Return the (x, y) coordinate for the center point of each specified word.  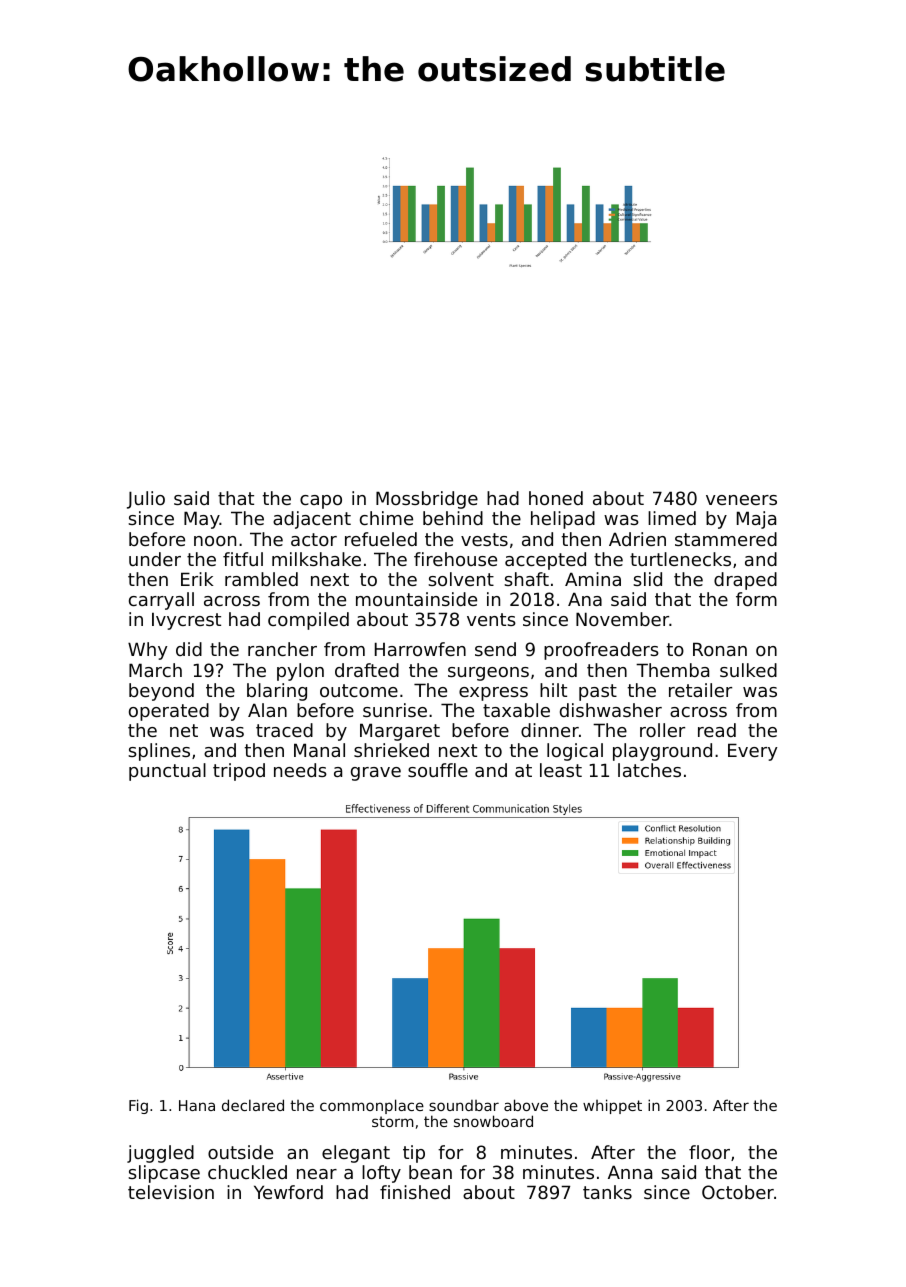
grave (376, 774)
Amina (593, 579)
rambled (261, 579)
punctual (167, 772)
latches (649, 770)
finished (415, 1192)
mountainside (416, 599)
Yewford (288, 1192)
